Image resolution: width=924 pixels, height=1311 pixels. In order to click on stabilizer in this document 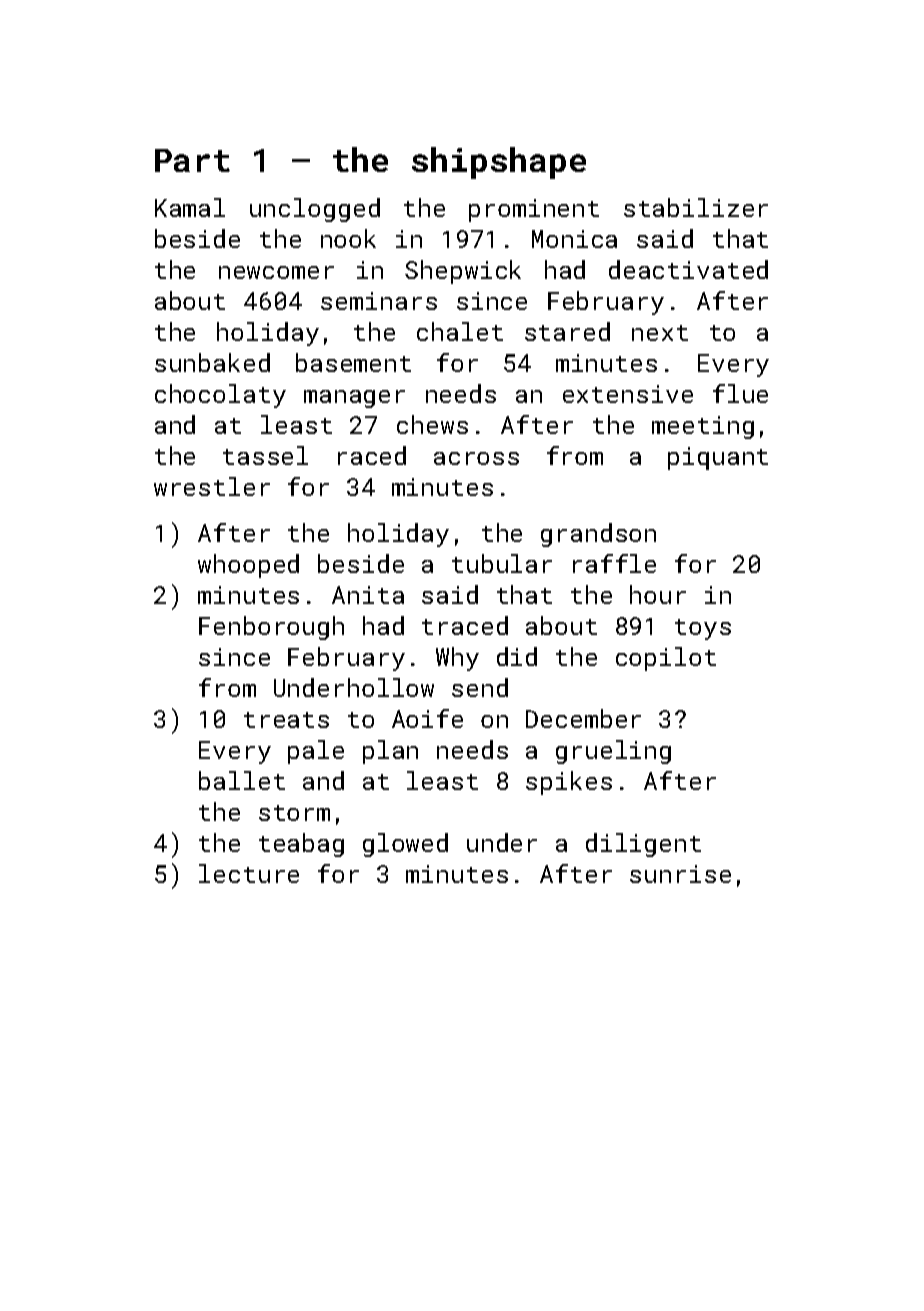, I will do `click(696, 207)`.
